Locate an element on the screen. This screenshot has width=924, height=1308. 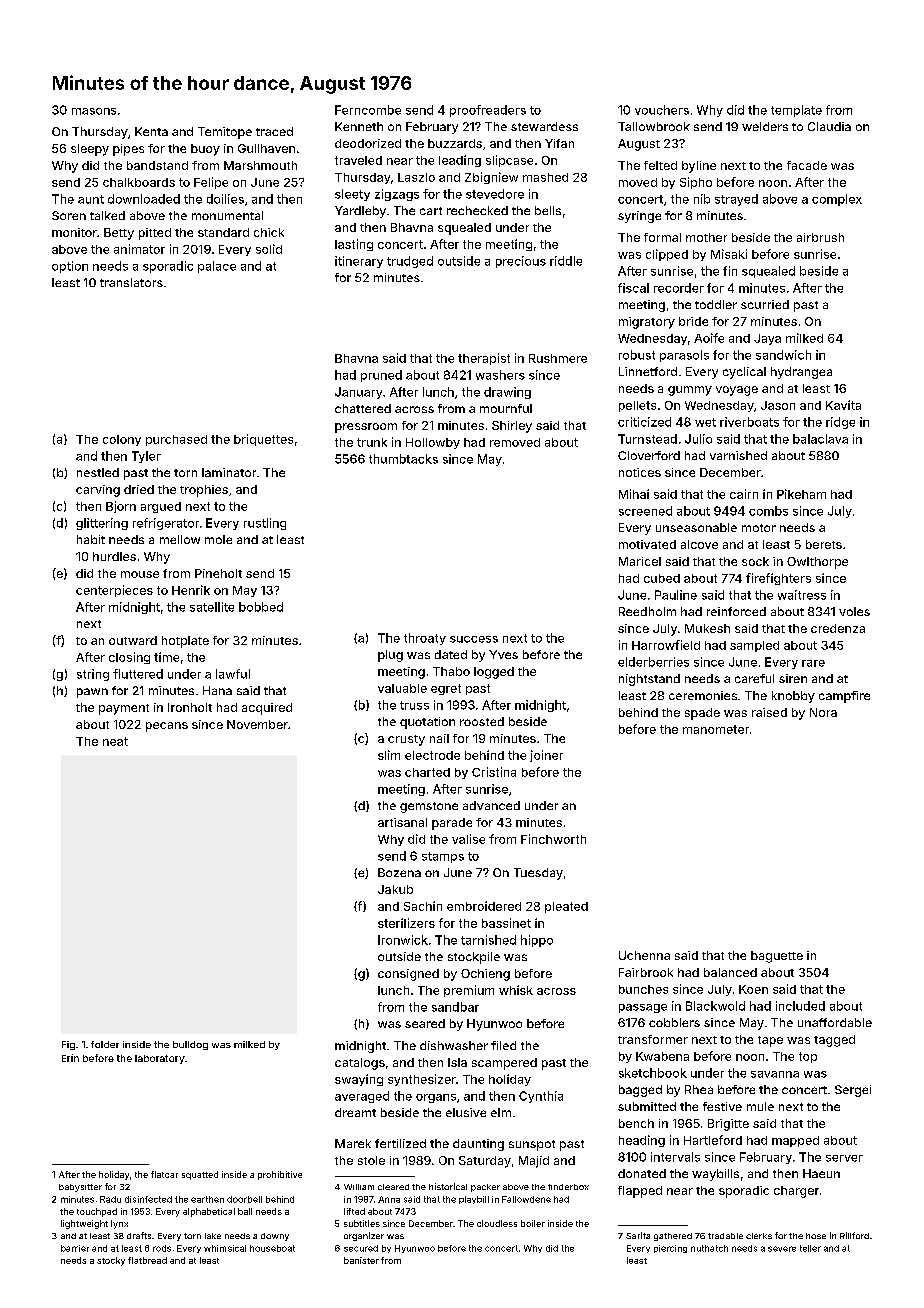
raised is located at coordinates (769, 712).
